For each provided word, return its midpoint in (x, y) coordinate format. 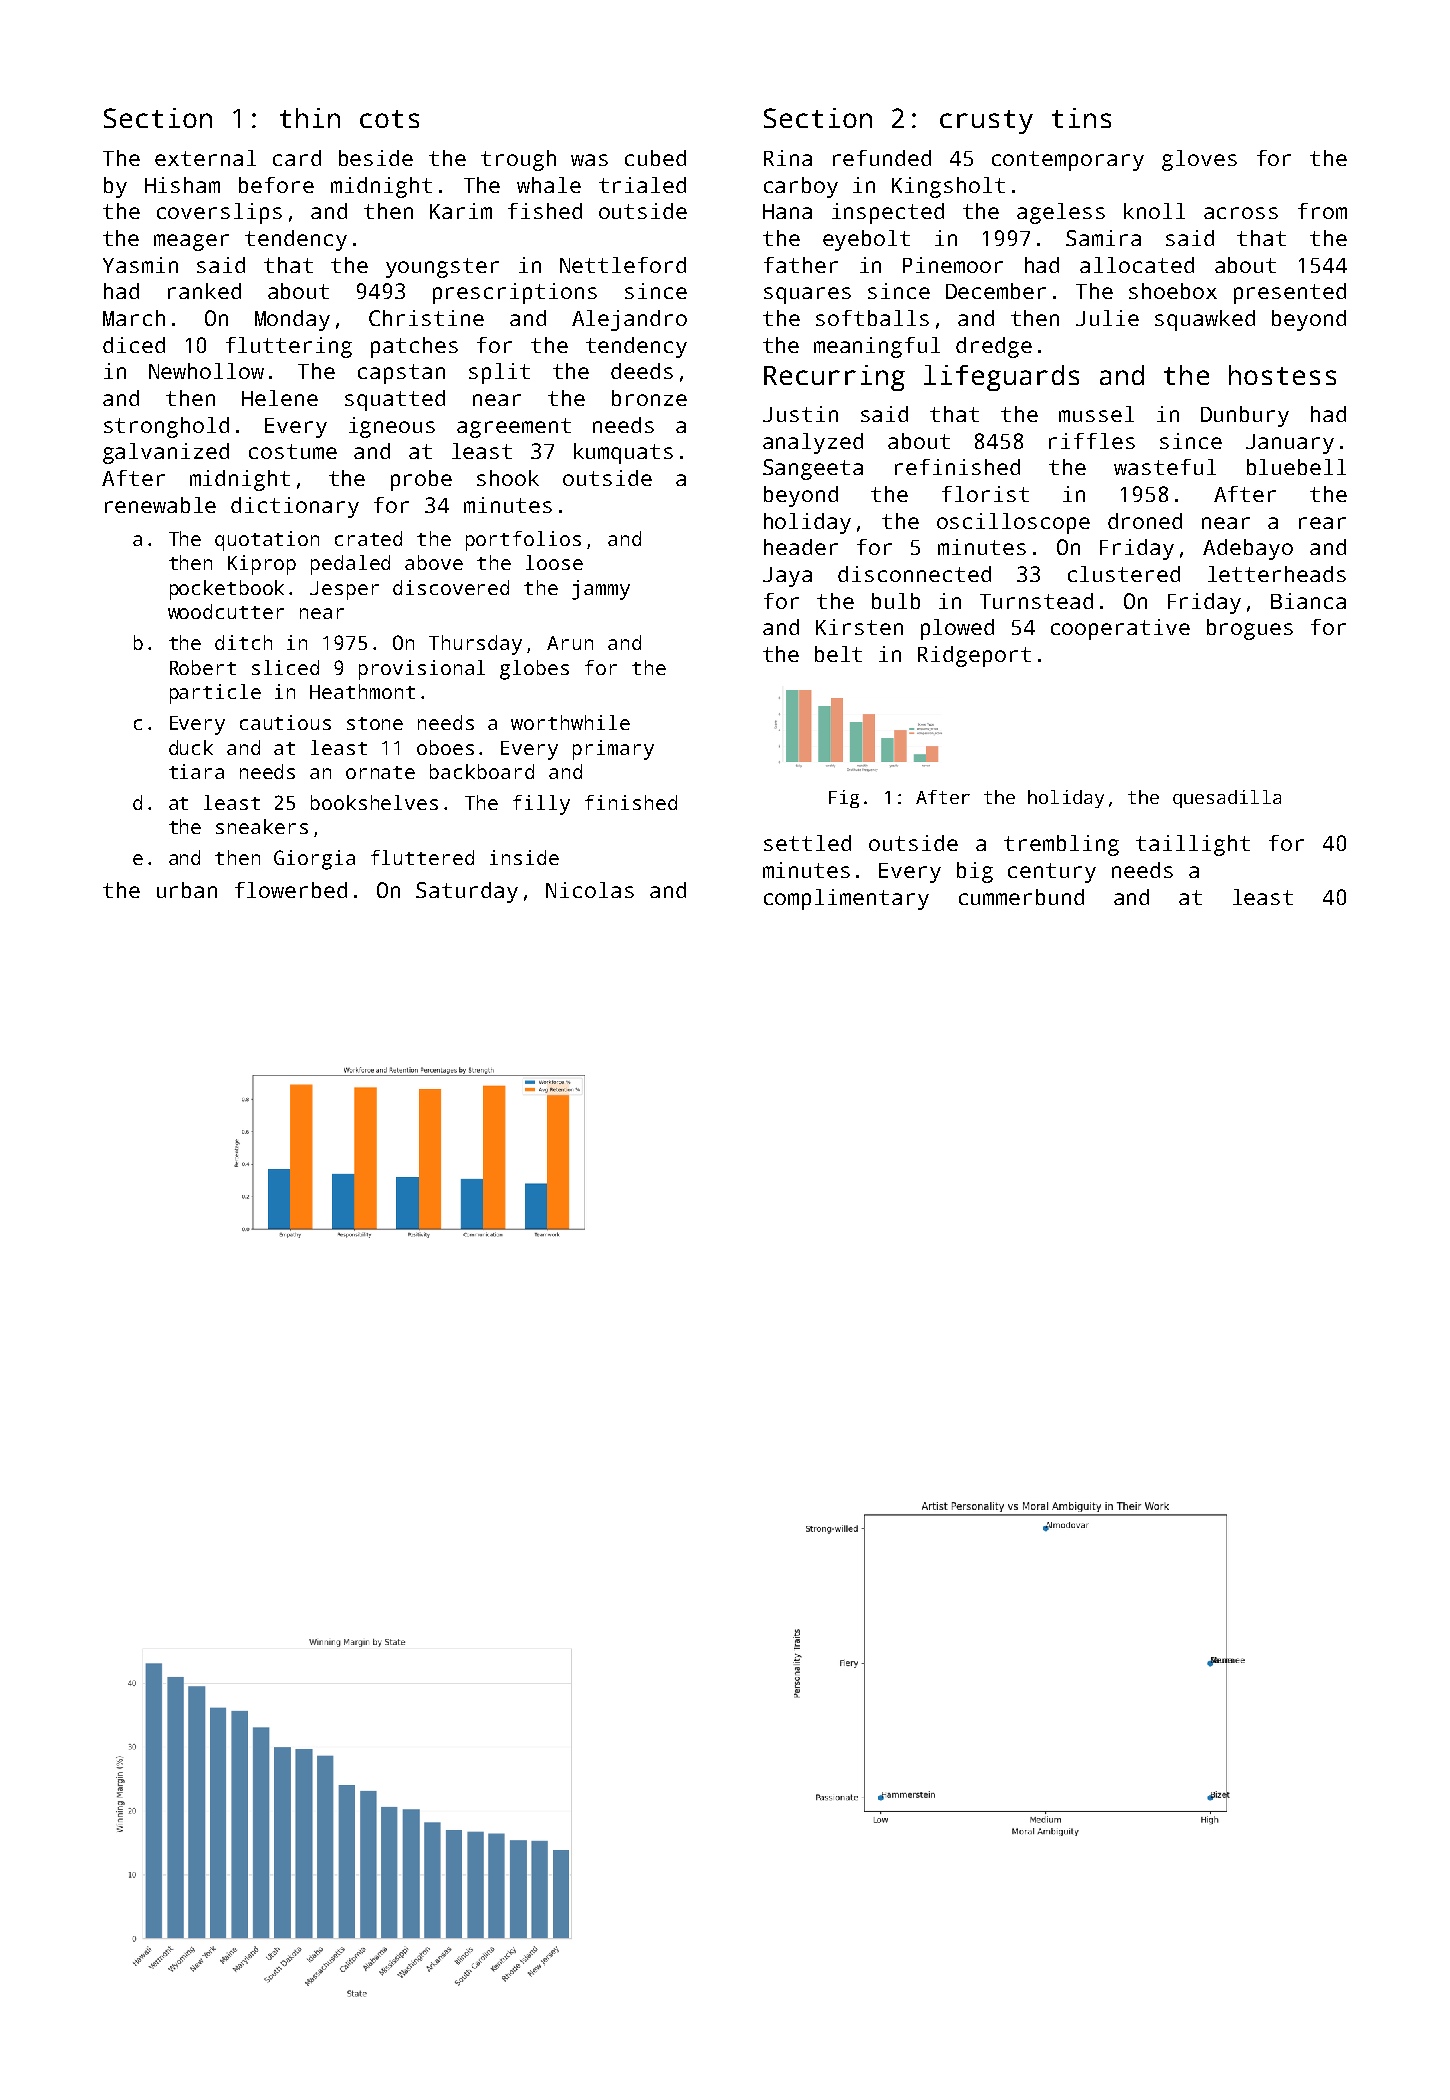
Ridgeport (974, 656)
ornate (380, 772)
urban (187, 890)
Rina (788, 158)
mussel (1096, 414)
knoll (1154, 211)
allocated (1137, 265)
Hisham (182, 185)
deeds (642, 371)
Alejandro (629, 320)
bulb (896, 601)
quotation (267, 541)
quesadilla (1227, 799)
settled (807, 843)
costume (293, 451)
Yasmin (140, 265)
